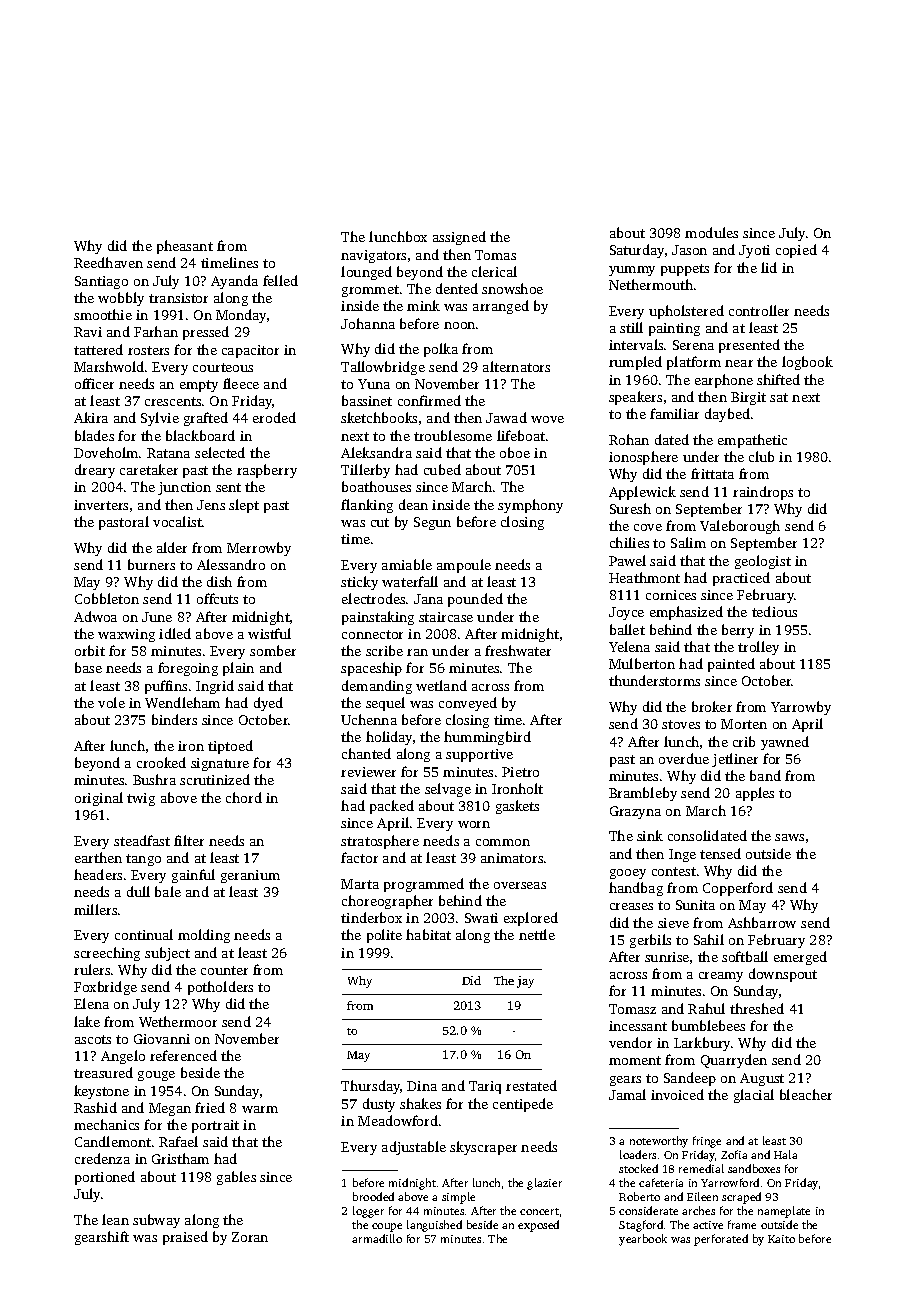  I want to click on Rahul, so click(706, 1008).
